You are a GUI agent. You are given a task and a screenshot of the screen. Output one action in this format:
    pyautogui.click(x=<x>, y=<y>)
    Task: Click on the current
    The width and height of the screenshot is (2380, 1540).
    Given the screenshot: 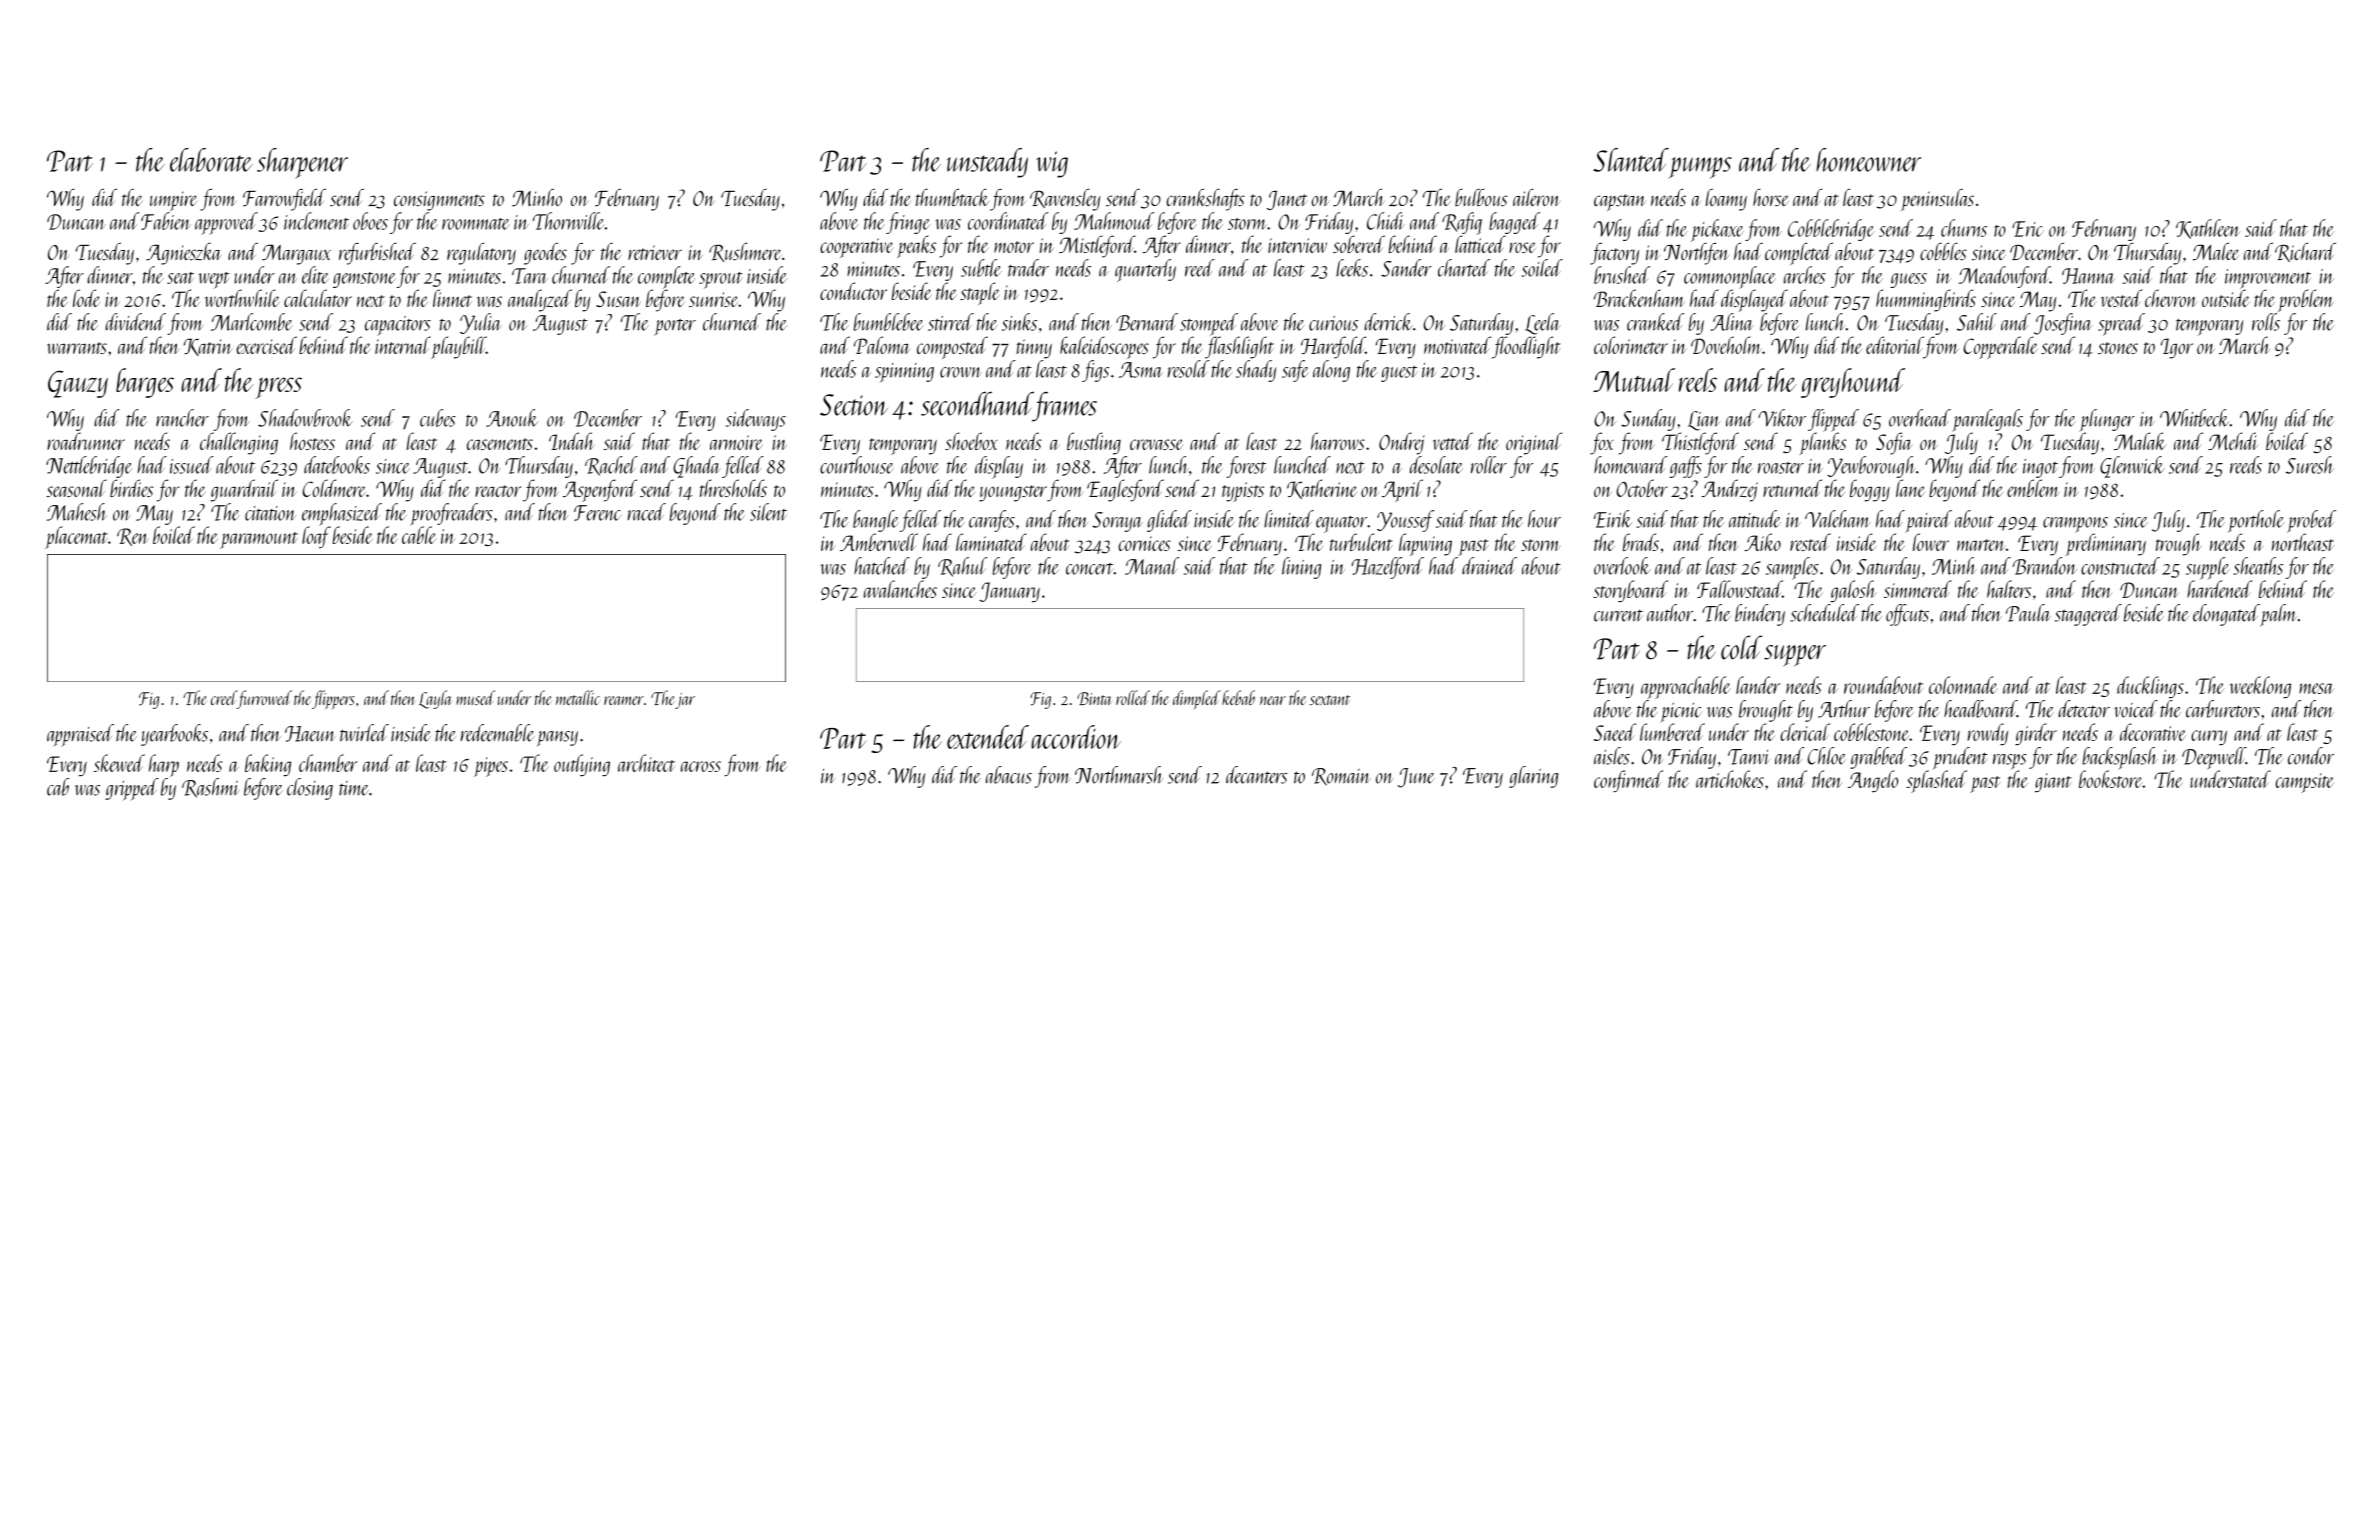 What is the action you would take?
    pyautogui.click(x=1618, y=616)
